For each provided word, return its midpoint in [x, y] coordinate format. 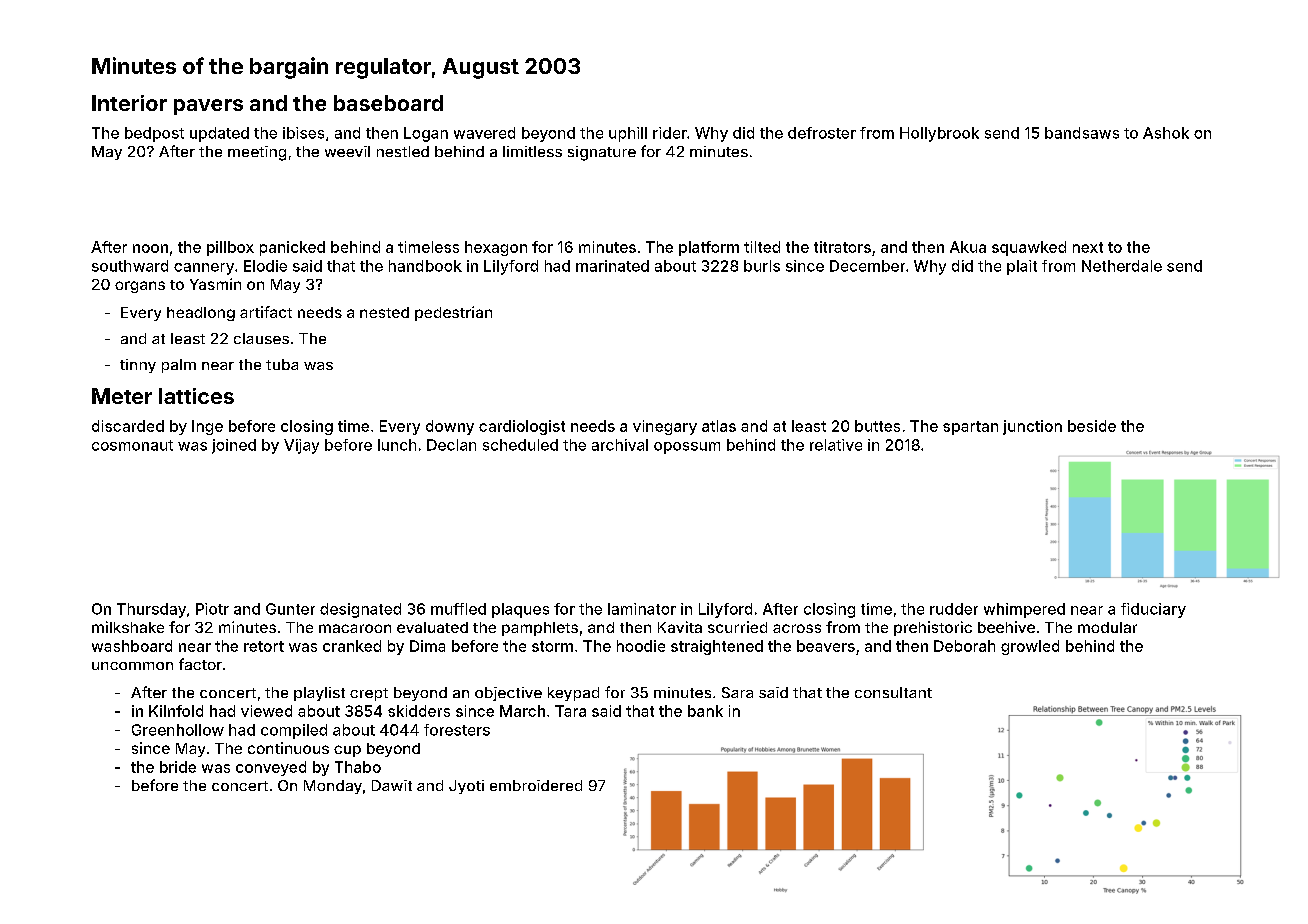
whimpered [1024, 610]
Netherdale [1122, 266]
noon [150, 248]
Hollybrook [939, 134]
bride [178, 767]
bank [705, 711]
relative [836, 445]
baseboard [388, 103]
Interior [129, 103]
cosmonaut [132, 445]
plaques [520, 610]
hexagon [496, 248]
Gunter [290, 609]
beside [1092, 426]
